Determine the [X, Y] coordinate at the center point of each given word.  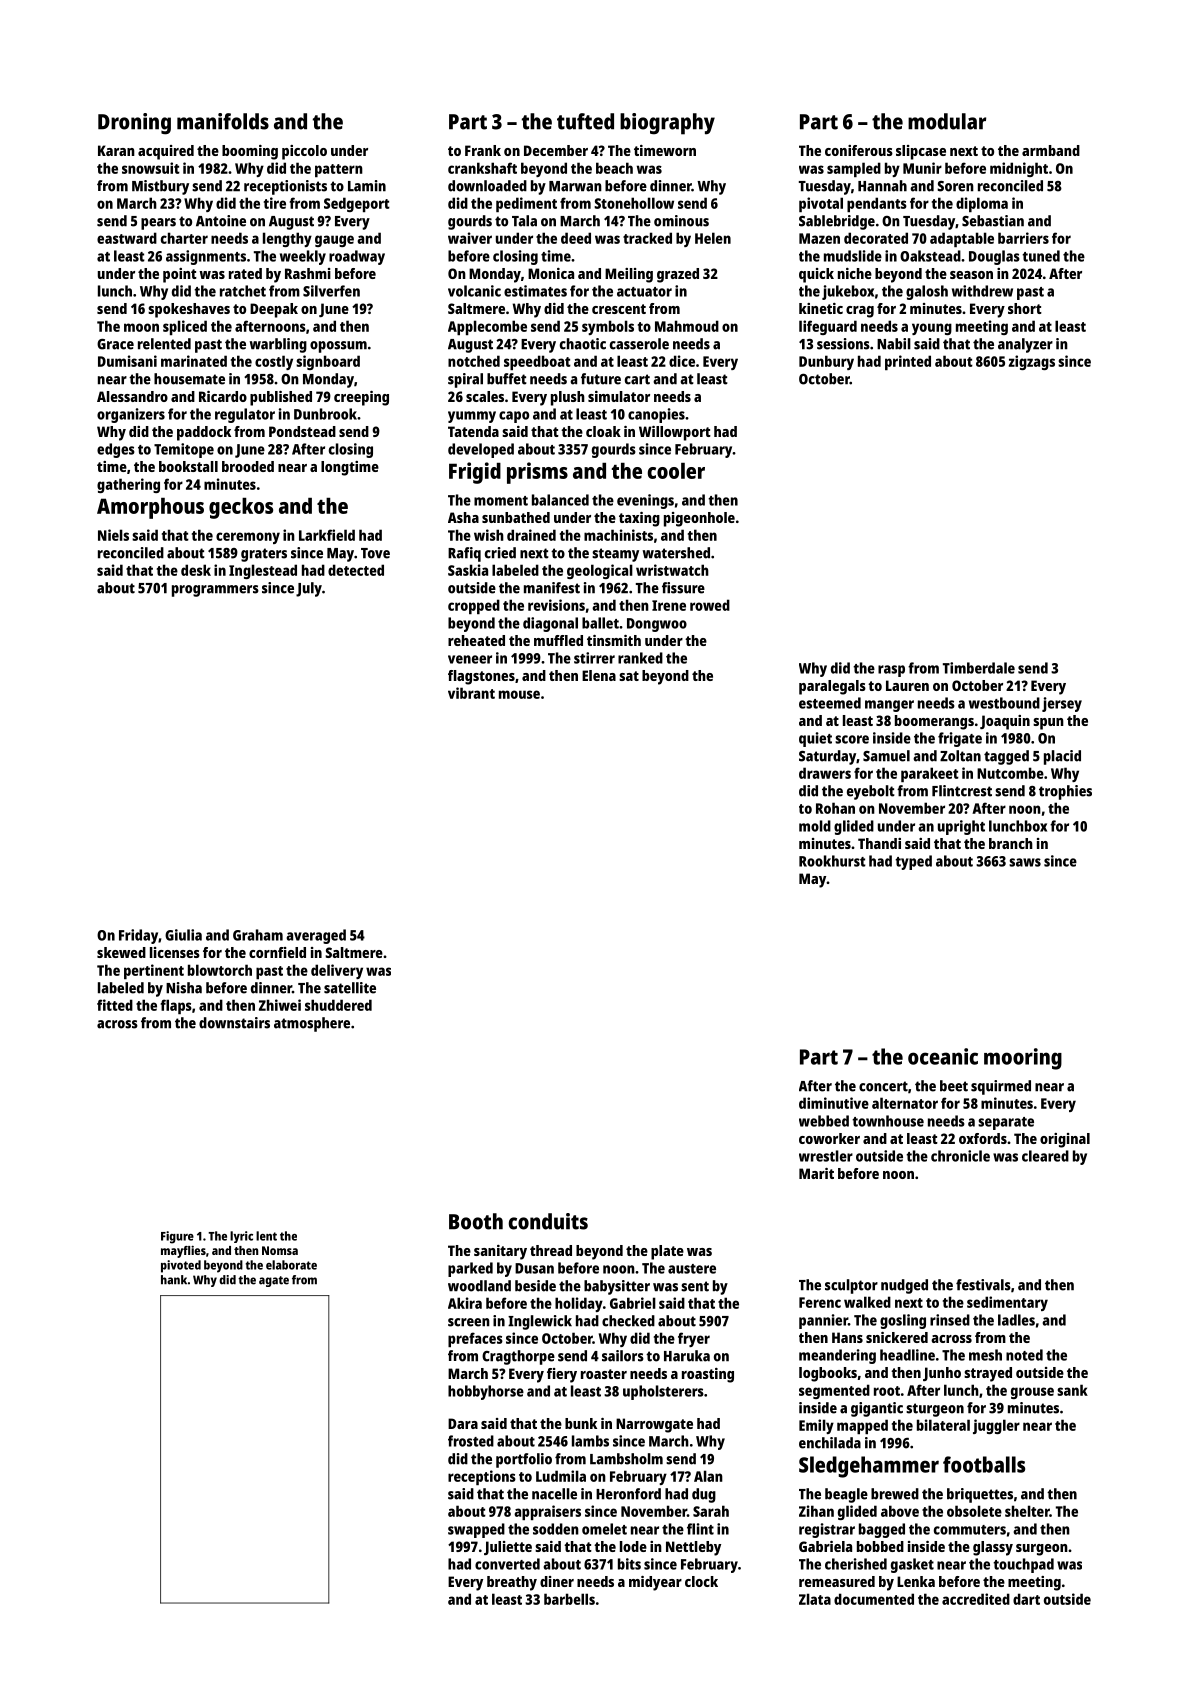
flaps [176, 1006]
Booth [476, 1221]
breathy [512, 1583]
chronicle [960, 1156]
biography [667, 124]
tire [275, 203]
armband [1051, 150]
